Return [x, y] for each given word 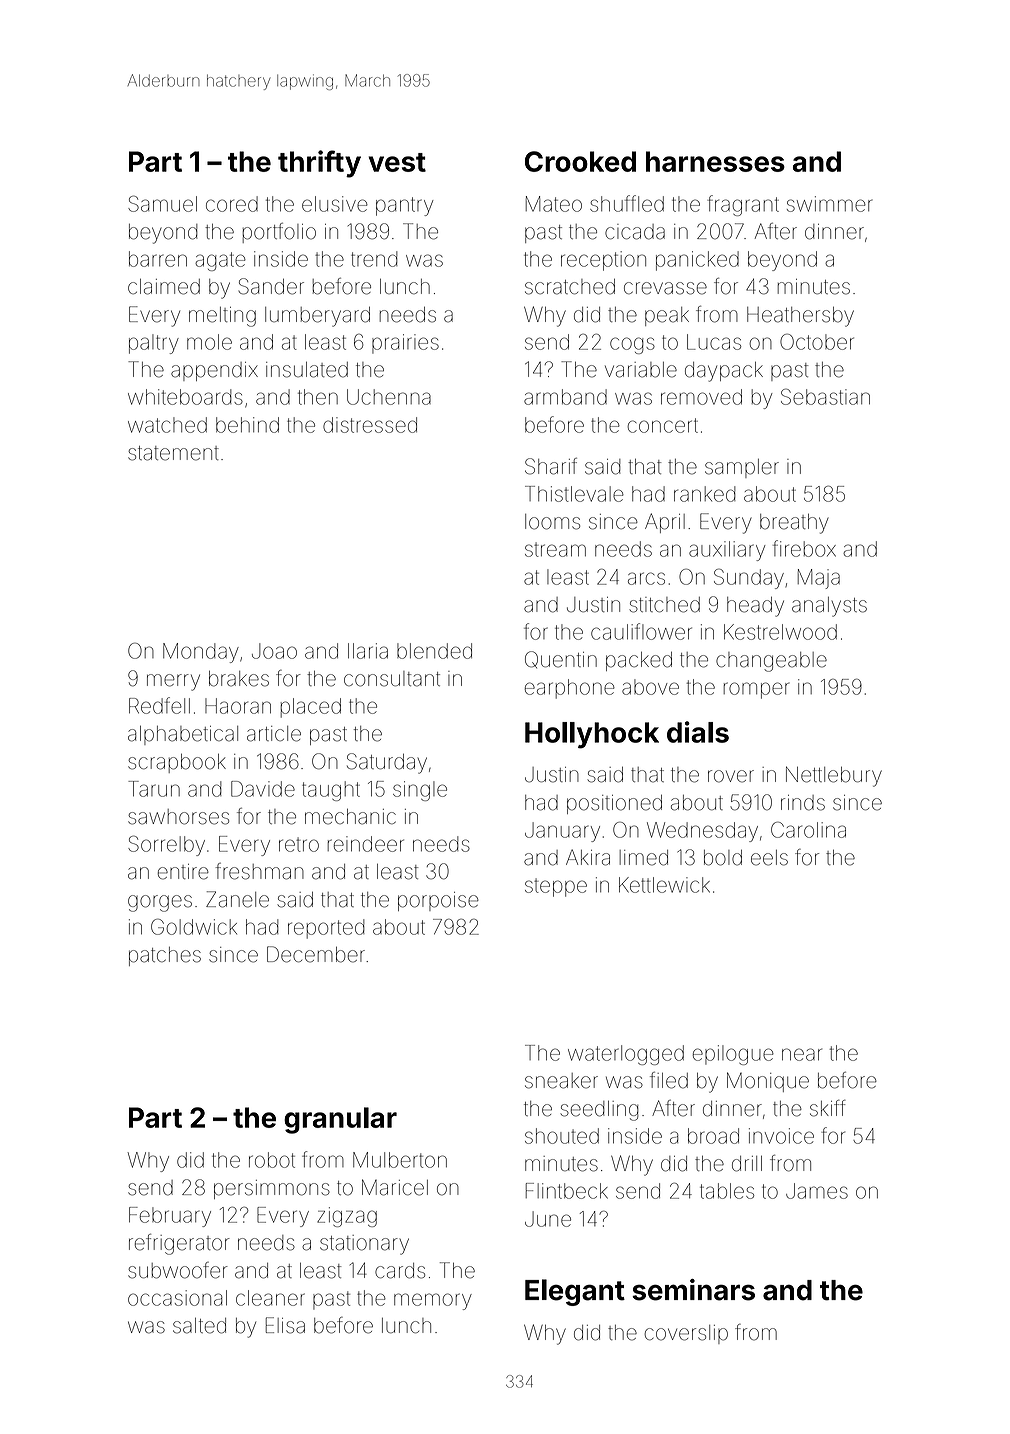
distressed [370, 425]
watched [167, 425]
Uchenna [389, 397]
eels [769, 858]
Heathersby [800, 317]
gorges [160, 903]
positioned [614, 804]
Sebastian [825, 396]
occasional [177, 1298]
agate [220, 261]
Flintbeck [567, 1191]
